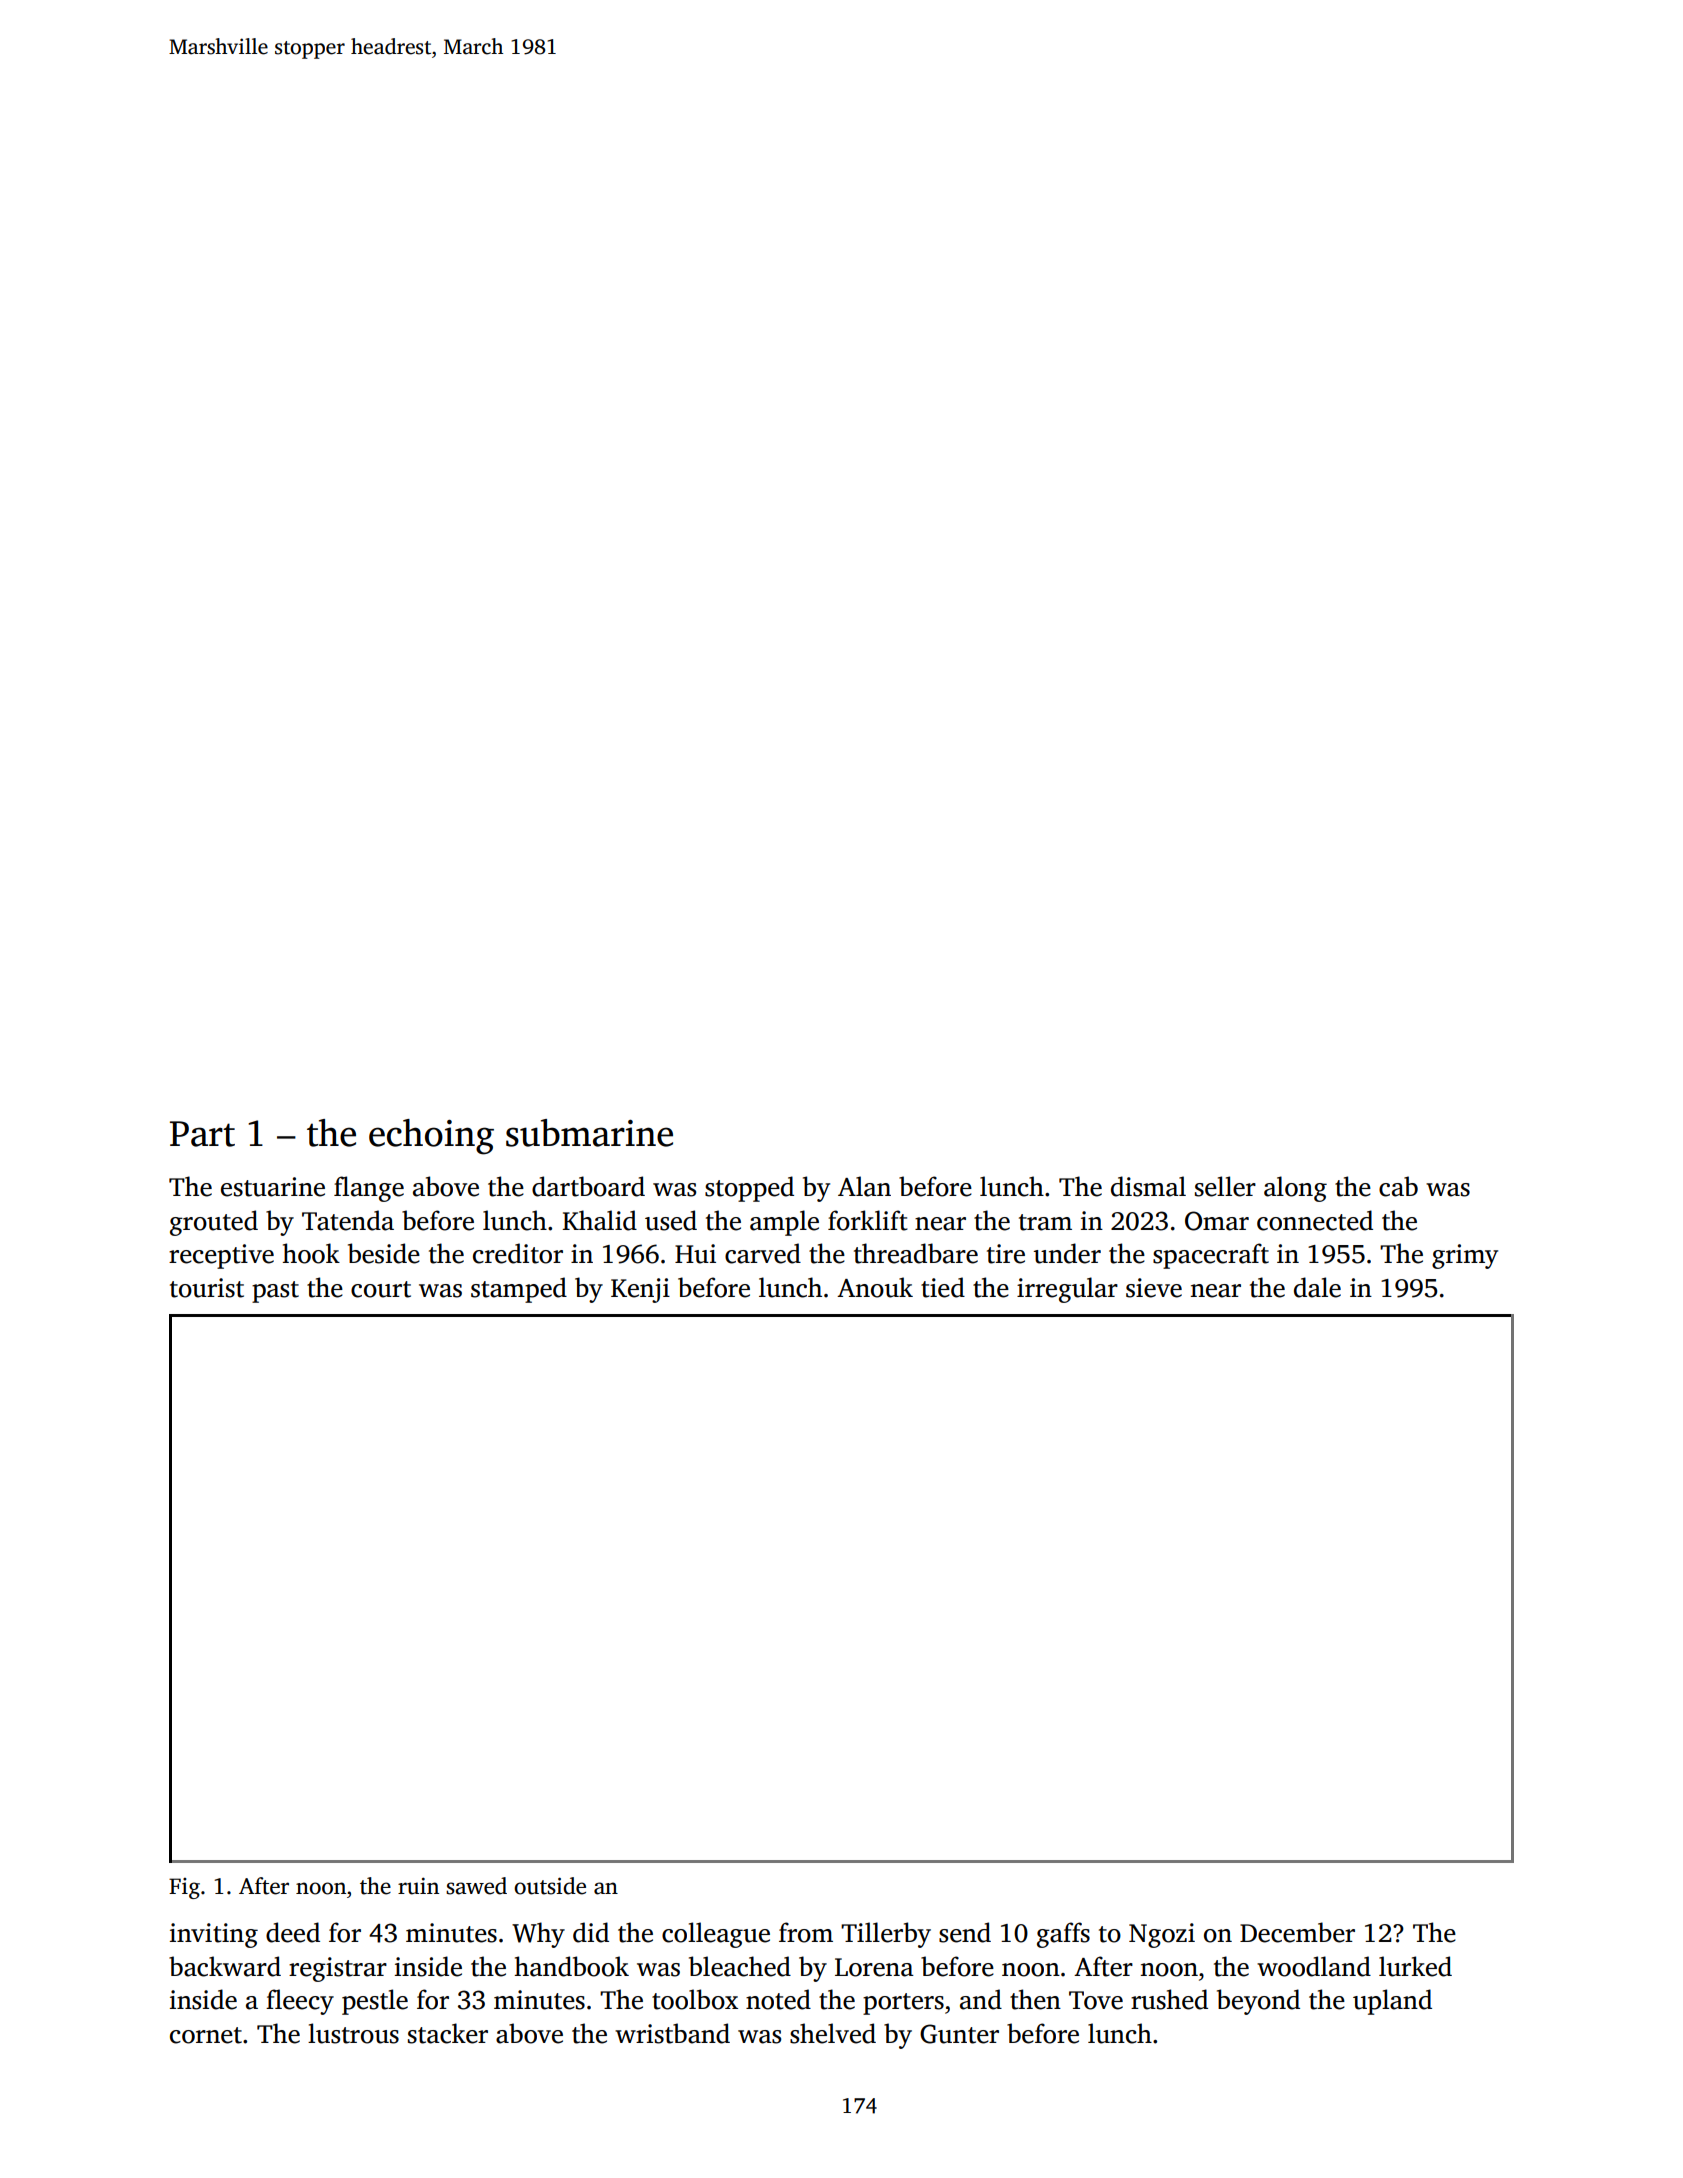  Describe the element at coordinates (206, 2035) in the page. I see `cornet` at that location.
